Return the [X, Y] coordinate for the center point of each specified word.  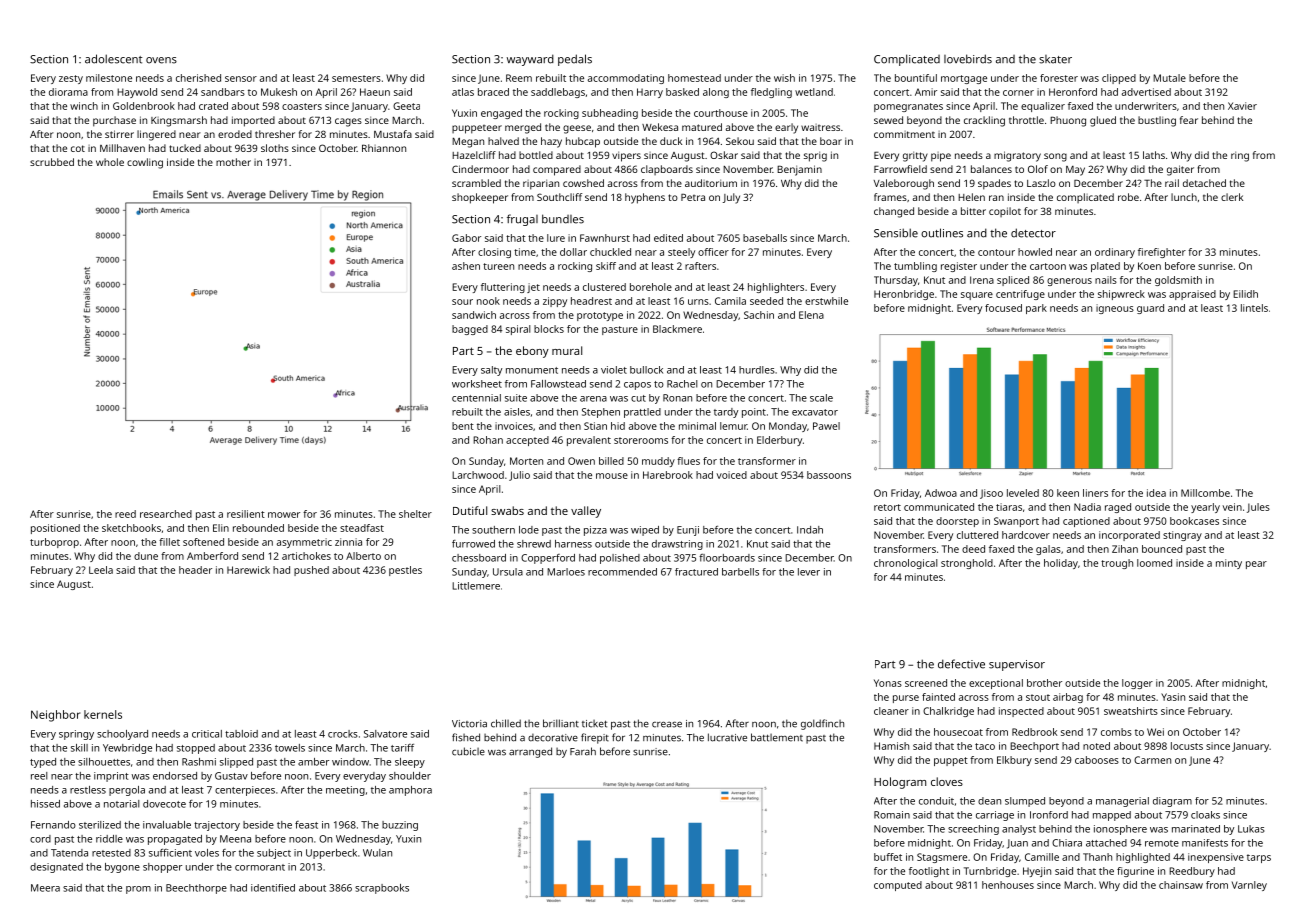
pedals [575, 60]
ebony [532, 352]
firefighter [1162, 253]
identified [273, 888]
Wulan [377, 853]
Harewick [248, 570]
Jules [1258, 508]
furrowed [473, 544]
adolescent [113, 59]
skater [1055, 59]
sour [462, 302]
